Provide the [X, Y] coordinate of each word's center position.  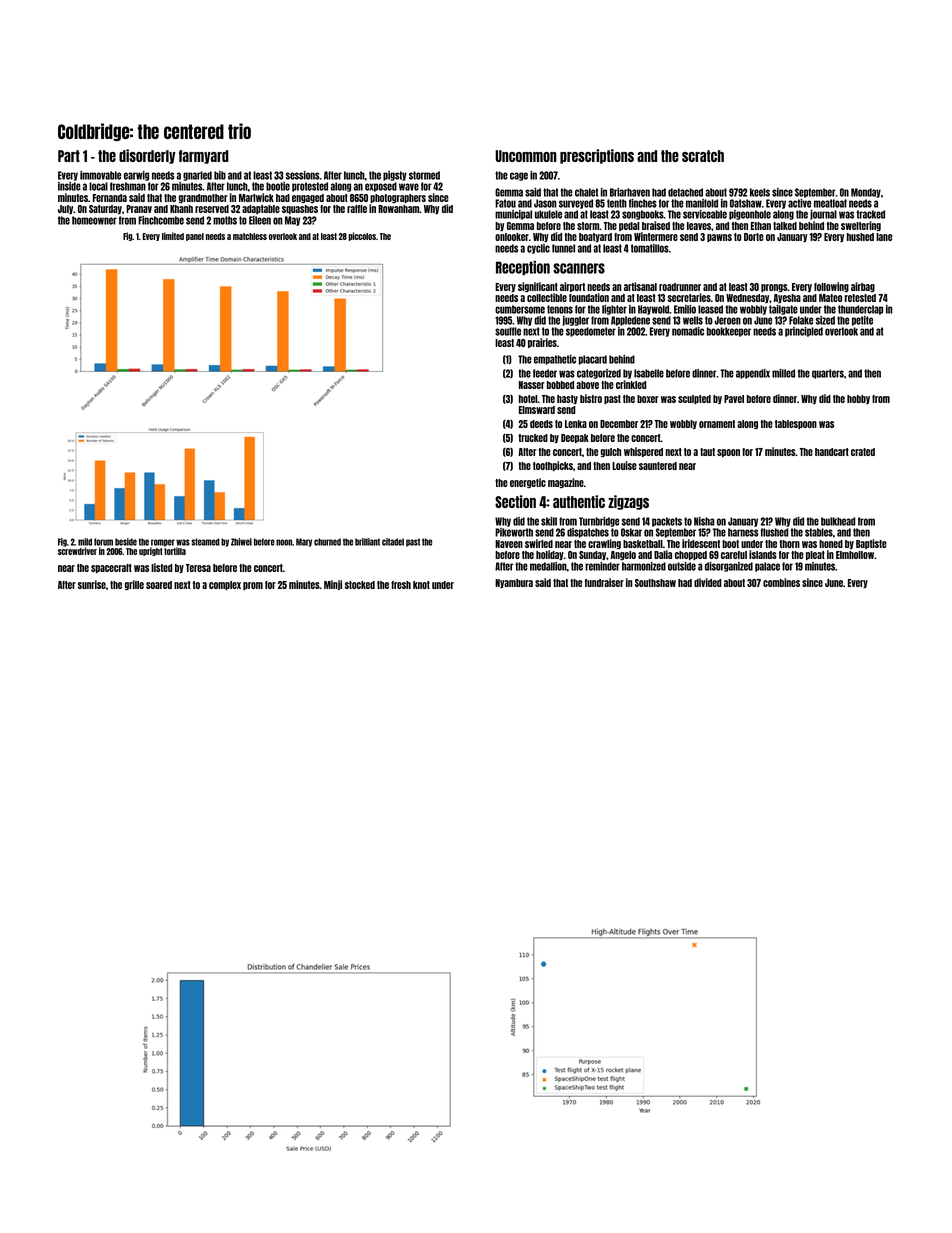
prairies [542, 343]
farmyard [204, 157]
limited [173, 236]
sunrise [92, 584]
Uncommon [526, 156]
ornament [717, 424]
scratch [703, 156]
